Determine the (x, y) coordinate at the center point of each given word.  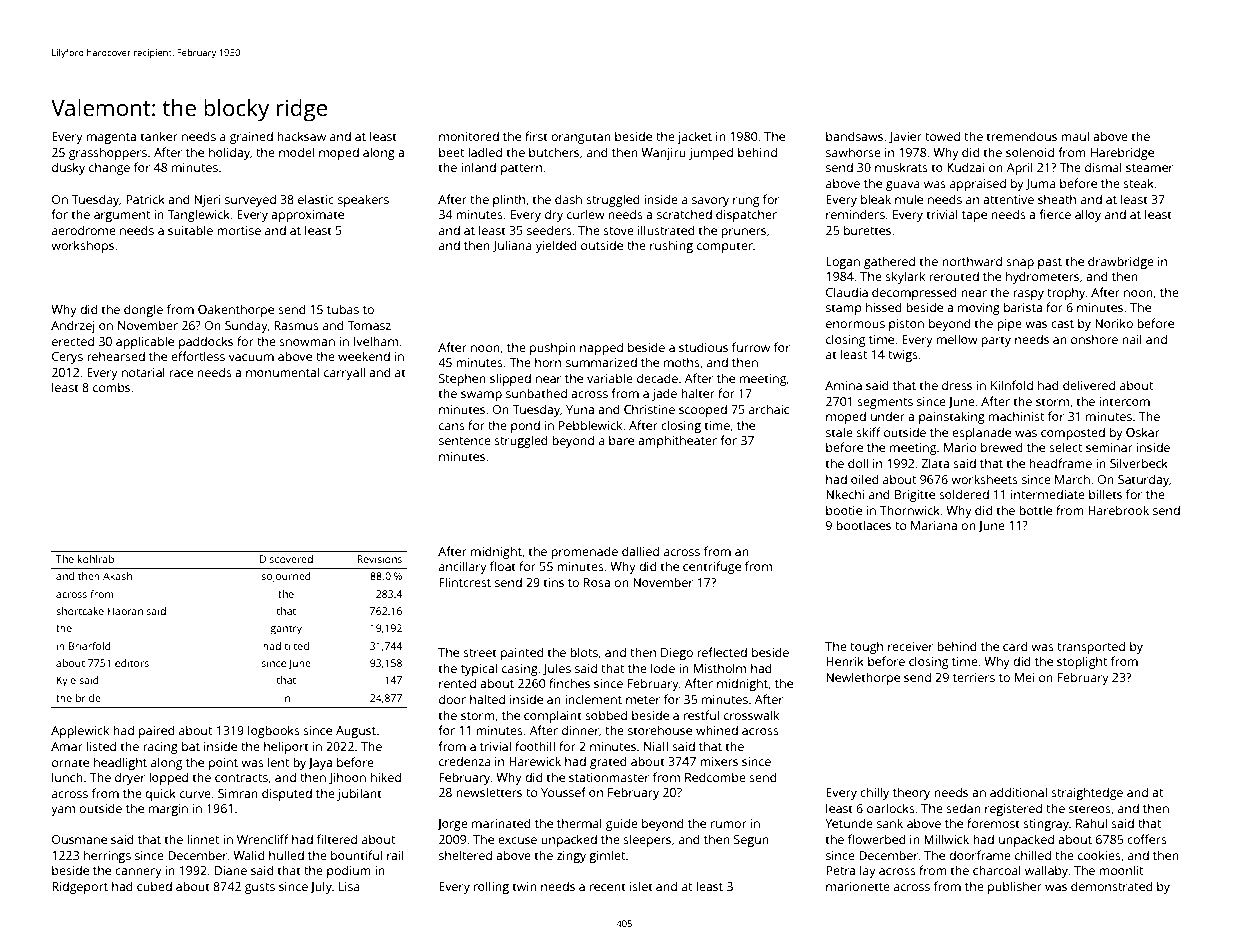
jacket (694, 137)
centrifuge (712, 567)
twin (525, 886)
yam (63, 811)
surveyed (250, 200)
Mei (1024, 677)
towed (942, 136)
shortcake (80, 611)
